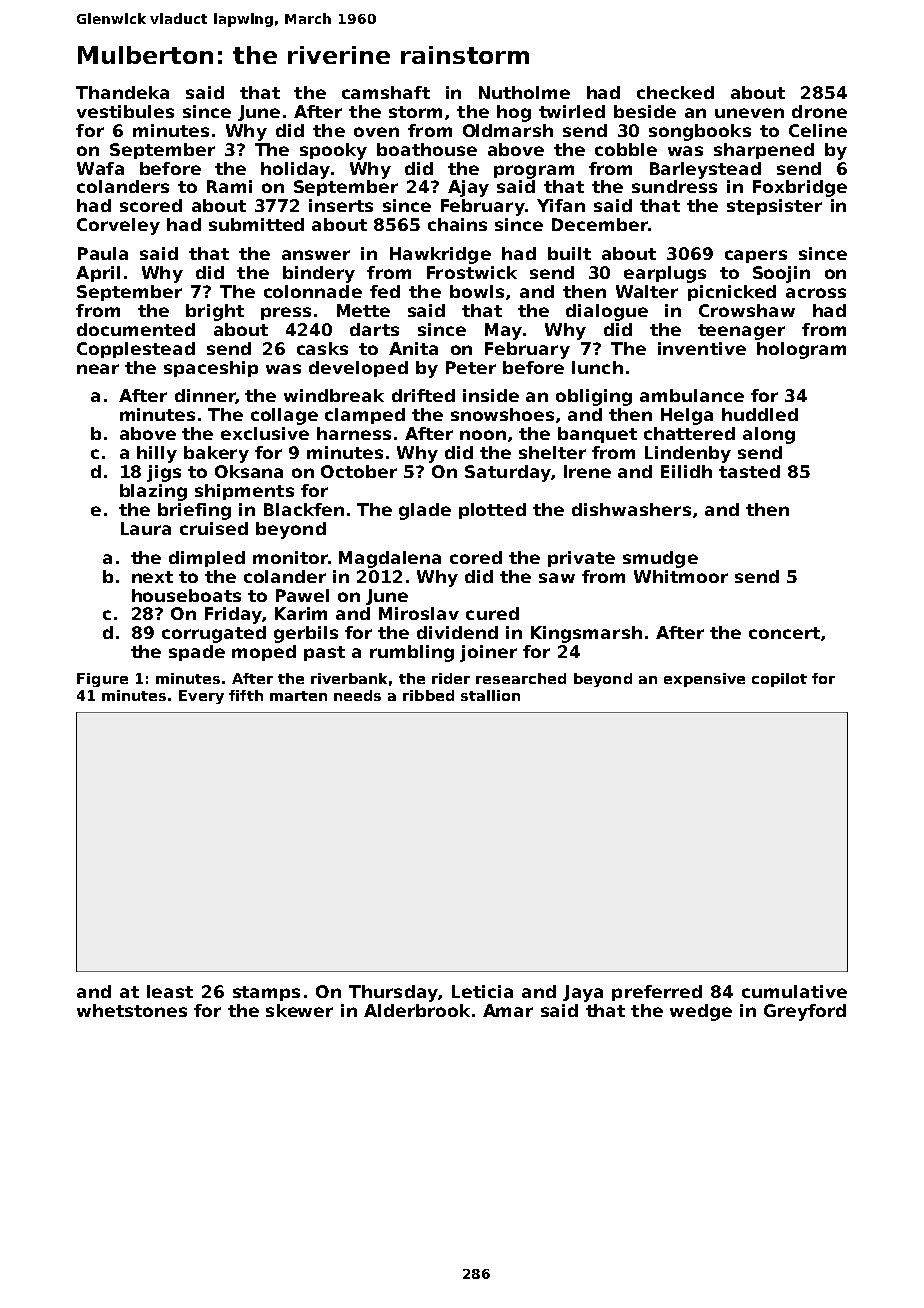 The image size is (924, 1308). What do you see at coordinates (102, 680) in the image?
I see `Figure` at bounding box center [102, 680].
